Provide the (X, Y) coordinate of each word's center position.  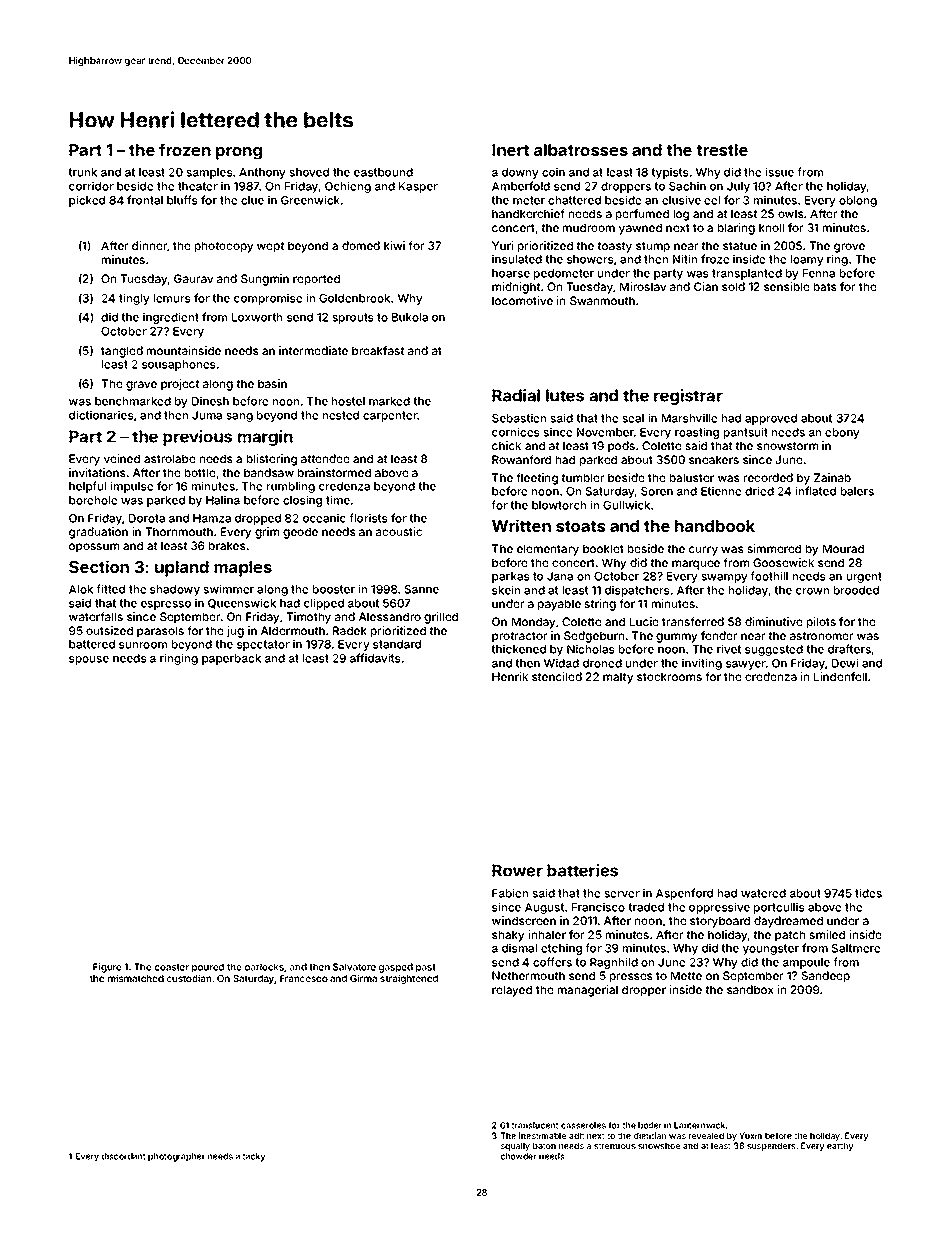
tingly (134, 299)
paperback (231, 659)
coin (553, 172)
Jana (560, 576)
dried (759, 491)
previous (197, 438)
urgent (864, 577)
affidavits (375, 658)
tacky (254, 1157)
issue (779, 172)
